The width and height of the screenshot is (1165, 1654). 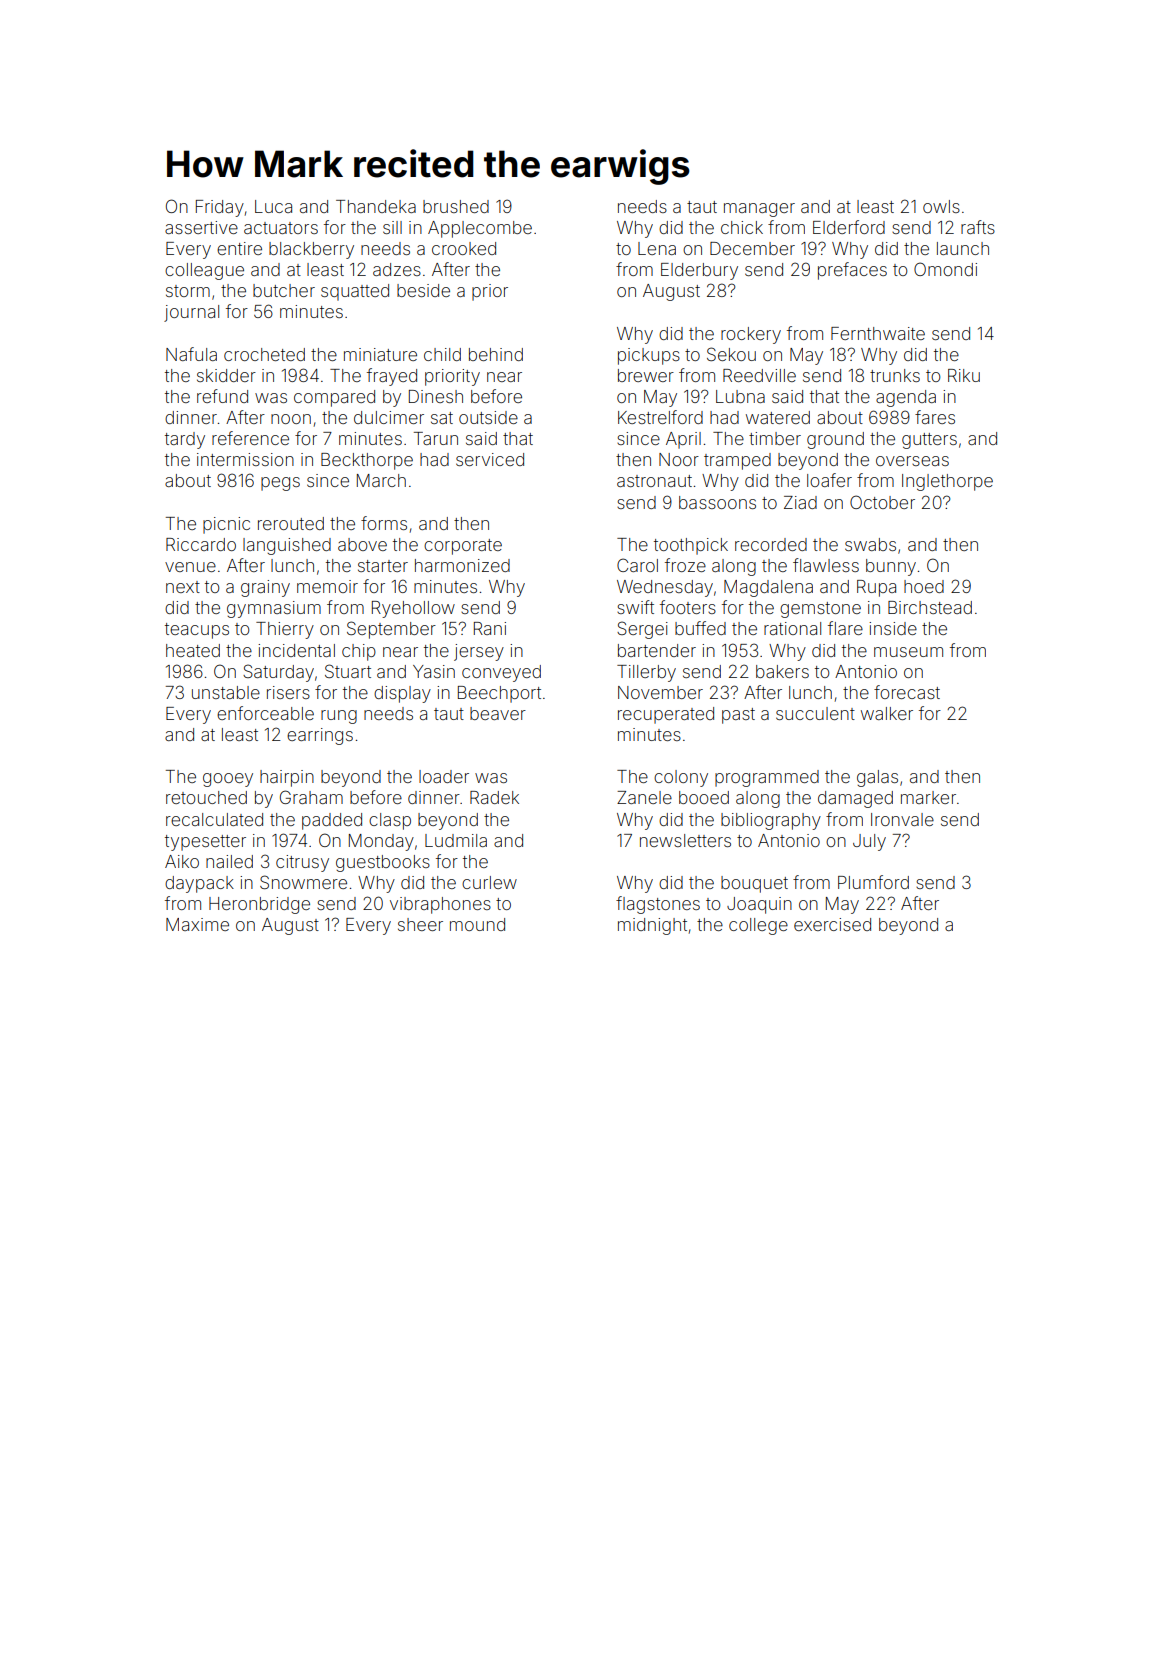 What do you see at coordinates (902, 819) in the screenshot?
I see `Ironvale` at bounding box center [902, 819].
